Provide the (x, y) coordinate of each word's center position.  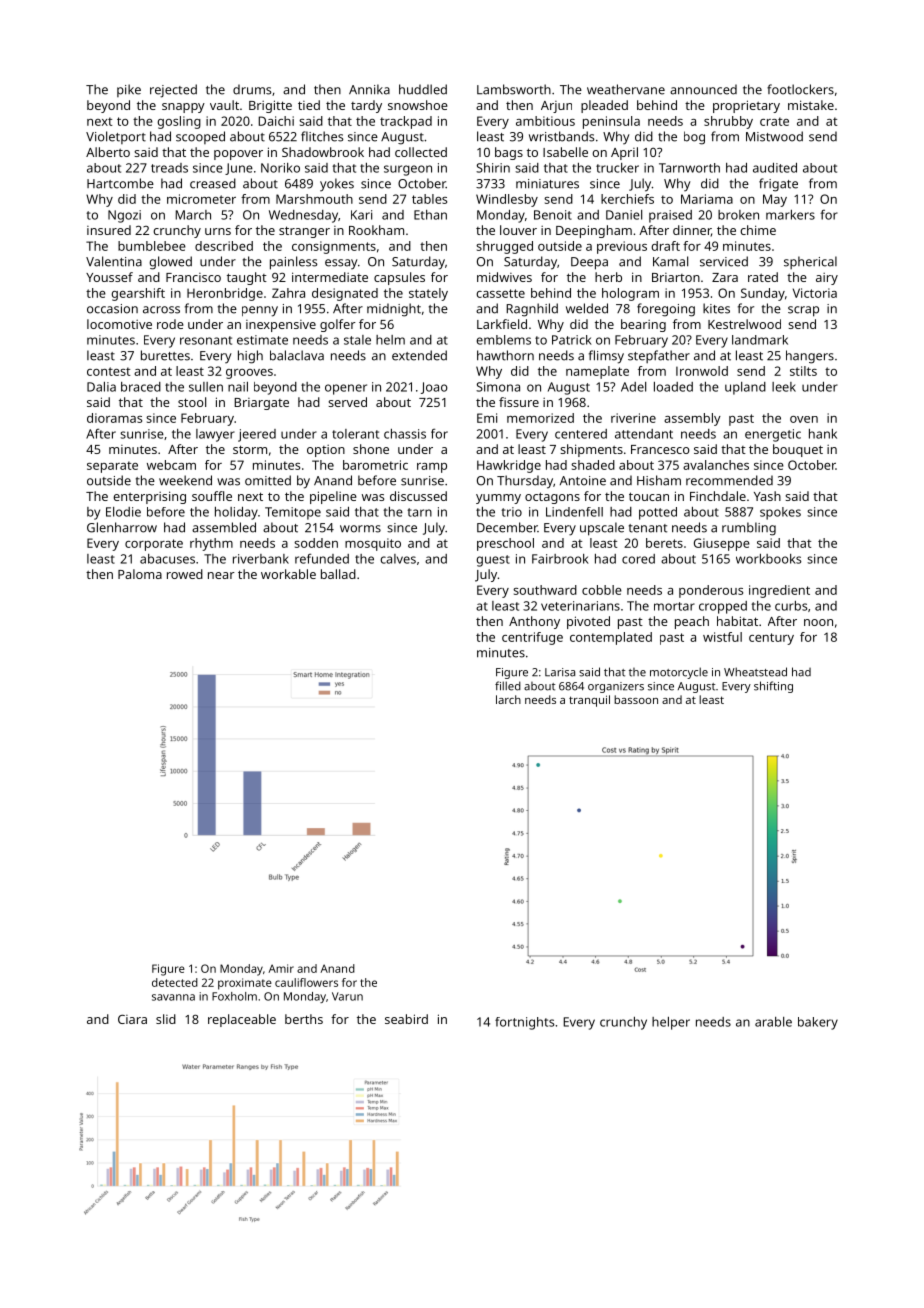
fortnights (524, 1023)
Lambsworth (514, 89)
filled (508, 686)
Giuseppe (722, 544)
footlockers (800, 89)
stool (192, 402)
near (221, 575)
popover (238, 155)
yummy (498, 499)
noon (818, 622)
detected (175, 982)
